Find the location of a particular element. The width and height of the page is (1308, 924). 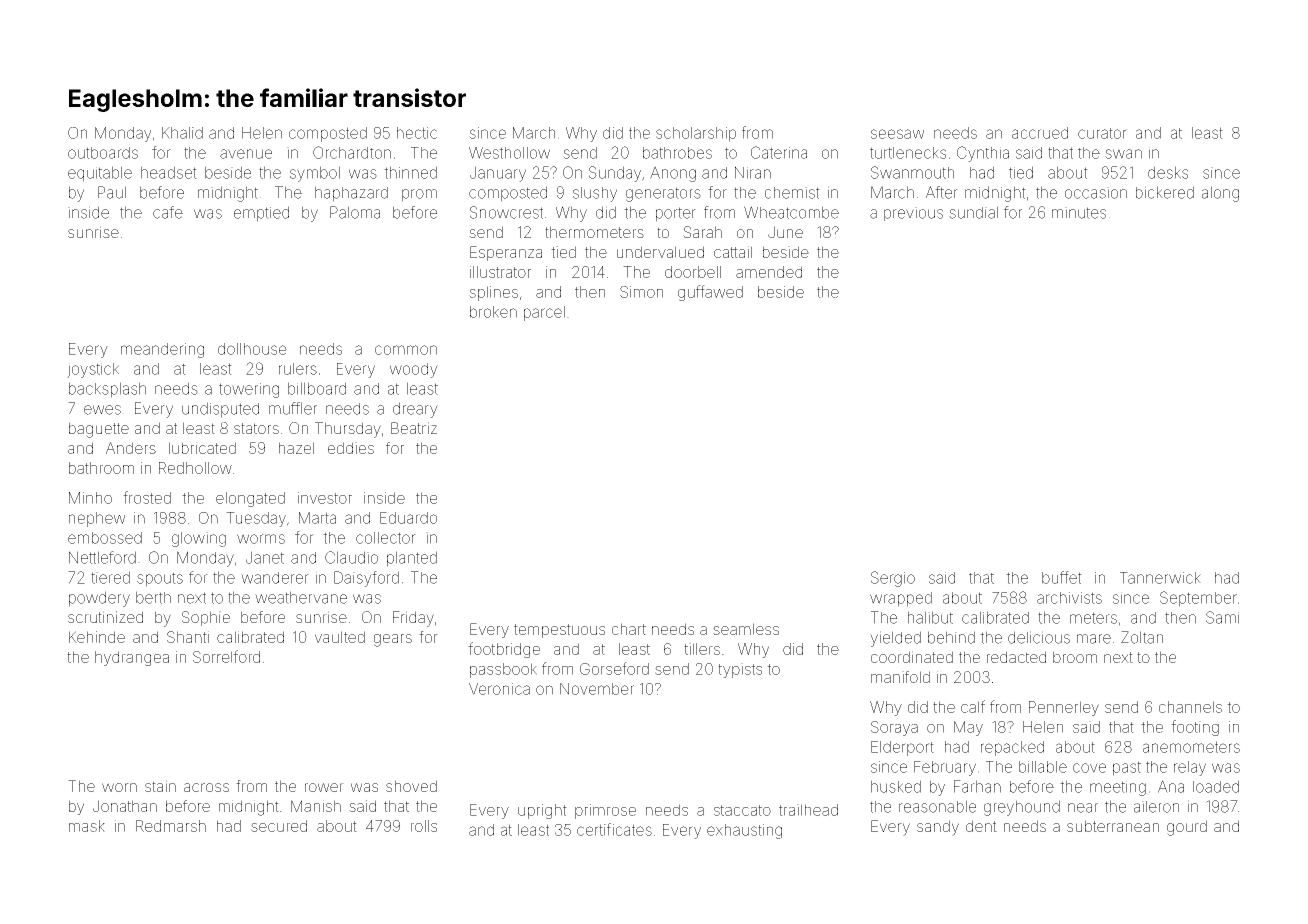

previous is located at coordinates (913, 214).
